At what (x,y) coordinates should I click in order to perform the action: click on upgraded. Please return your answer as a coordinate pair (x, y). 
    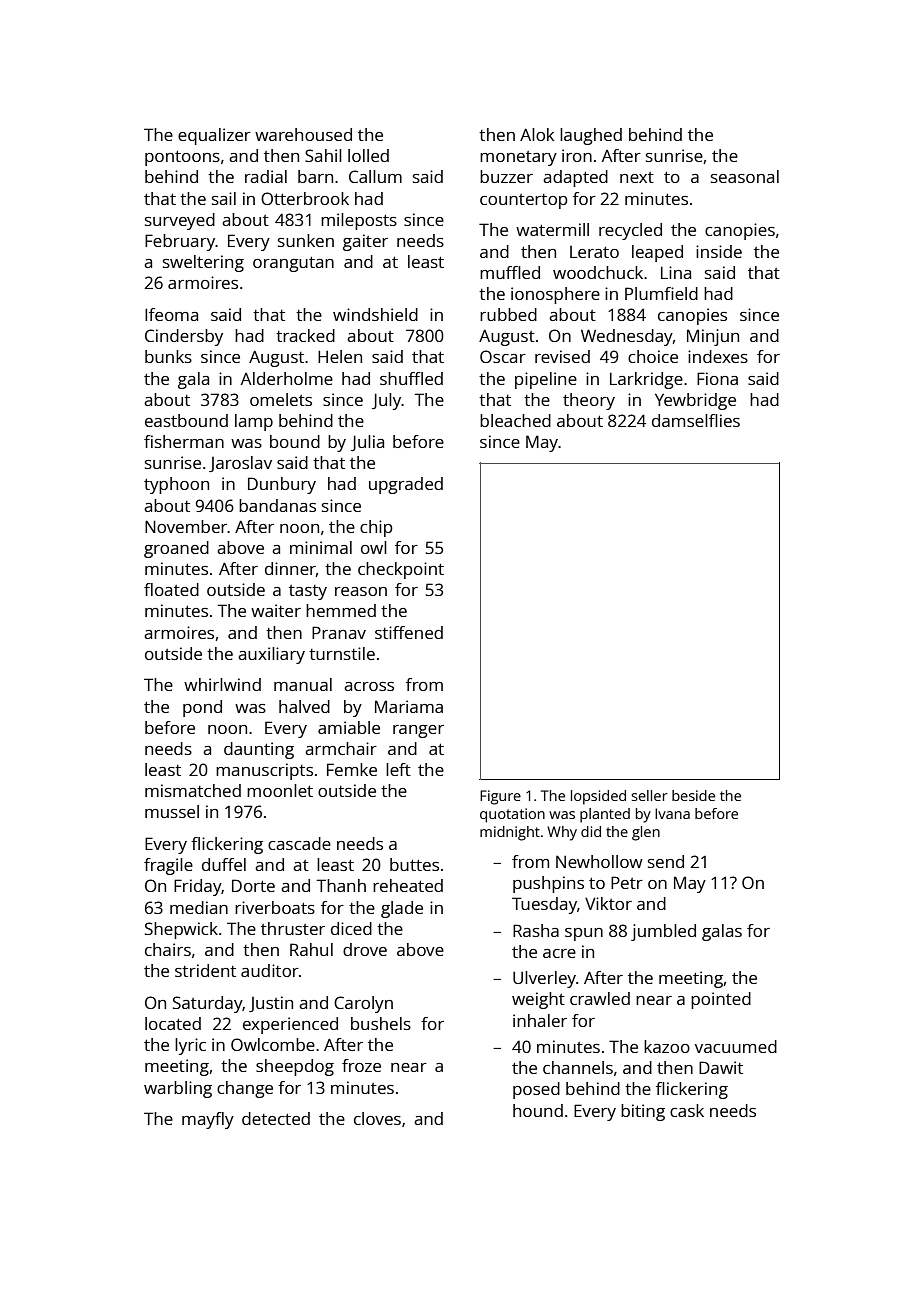
    Looking at the image, I should click on (406, 485).
